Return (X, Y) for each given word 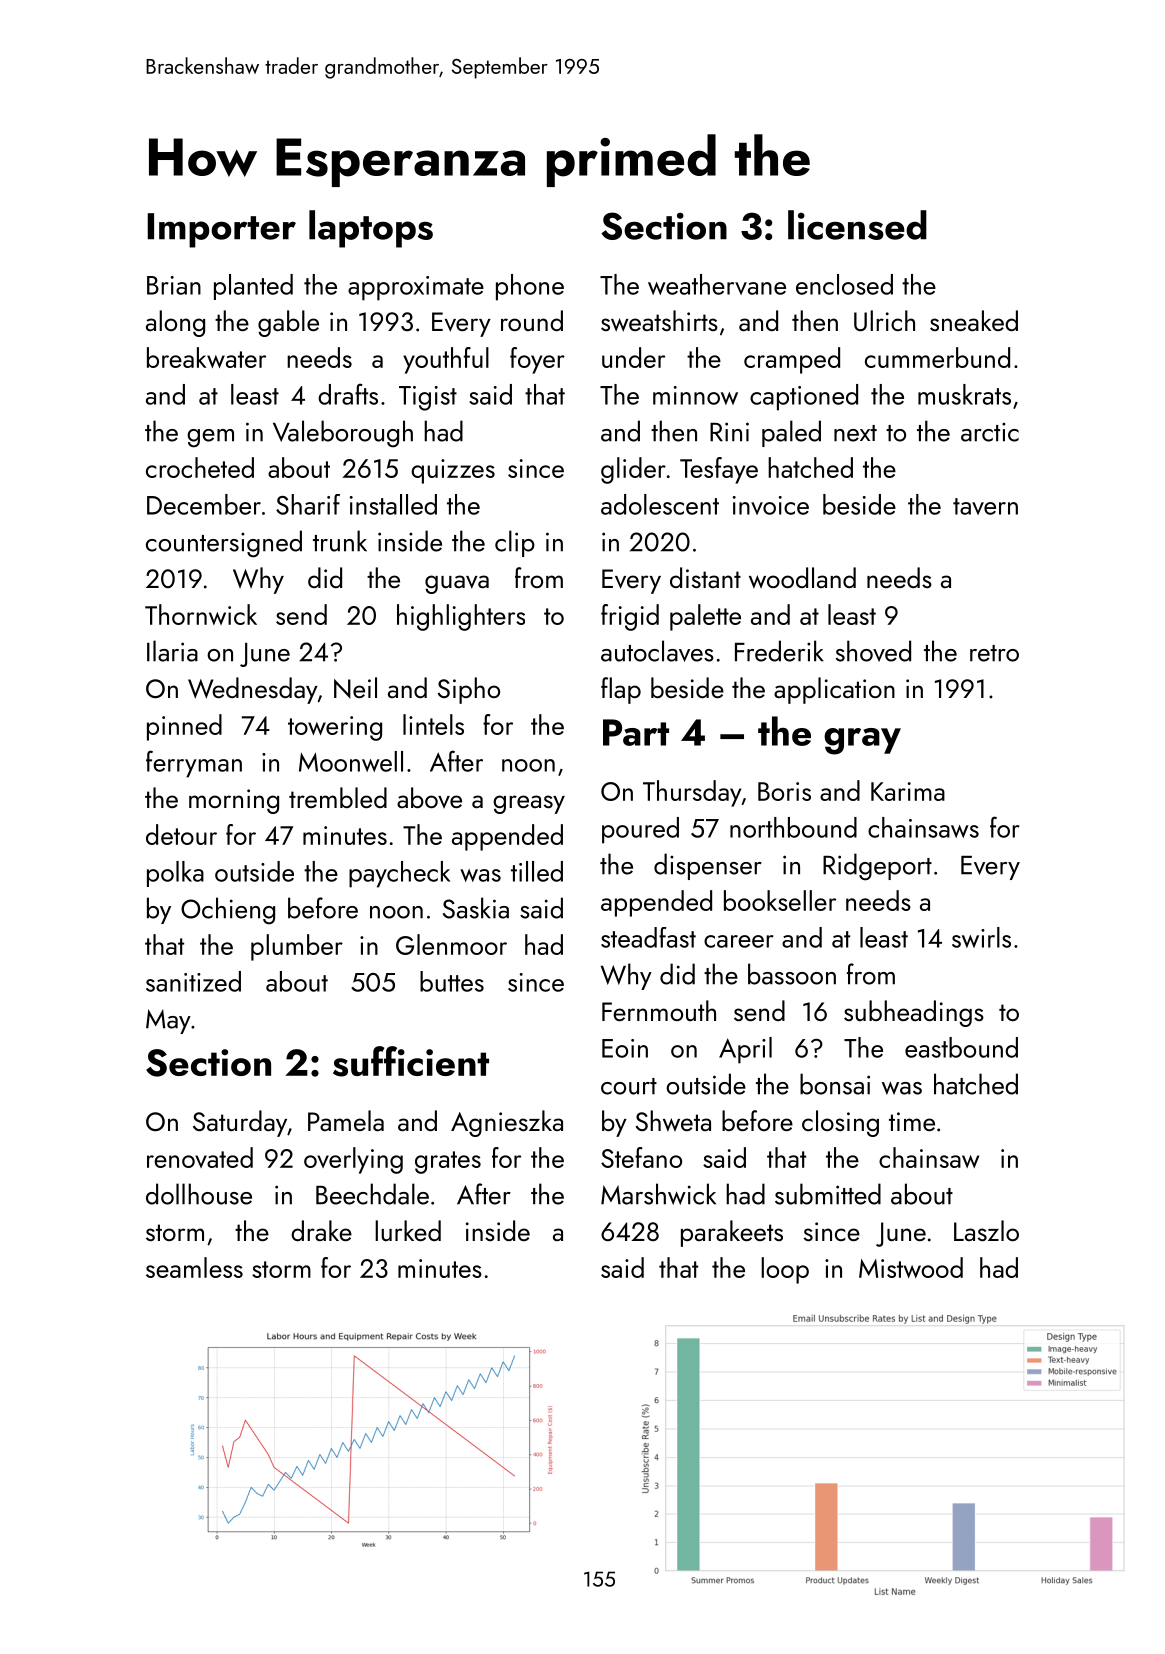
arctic (990, 432)
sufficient (411, 1061)
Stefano (641, 1157)
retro (994, 653)
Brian (174, 285)
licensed (857, 225)
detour (181, 834)
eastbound (961, 1047)
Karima (908, 791)
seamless (194, 1267)
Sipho (469, 690)
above (429, 797)
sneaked (974, 320)
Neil (355, 687)
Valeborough (343, 434)
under (633, 357)
